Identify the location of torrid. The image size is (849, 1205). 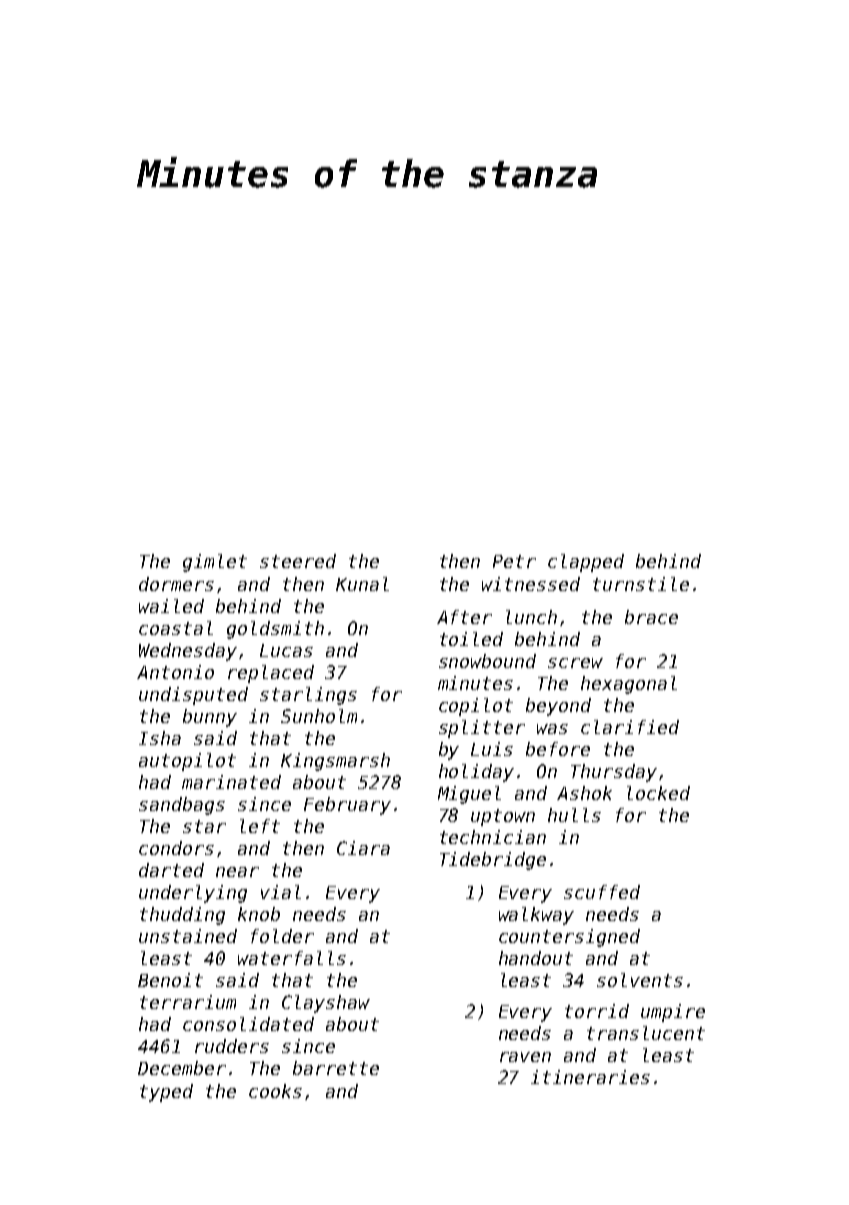
(597, 1011).
